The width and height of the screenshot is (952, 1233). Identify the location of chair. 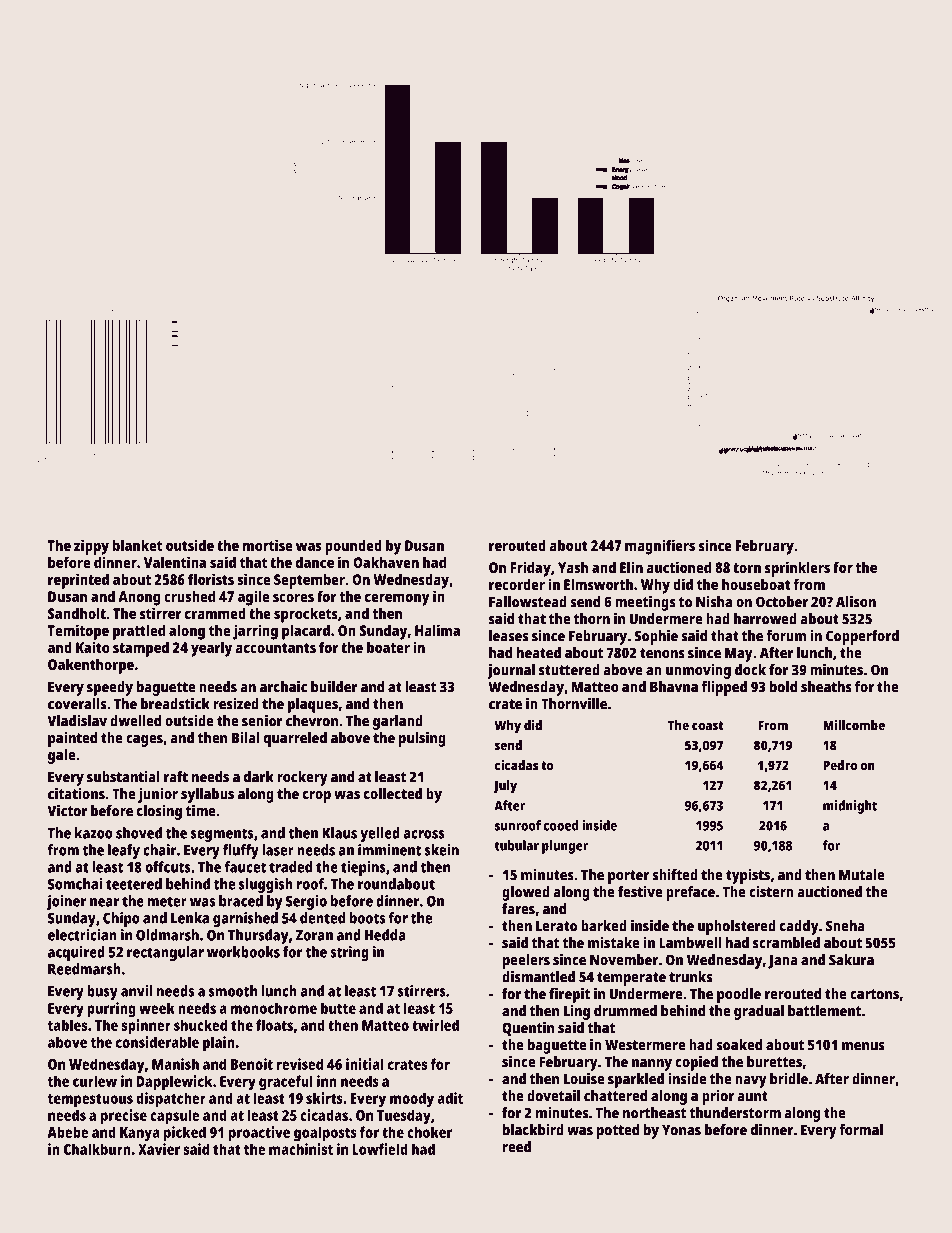
(159, 850).
